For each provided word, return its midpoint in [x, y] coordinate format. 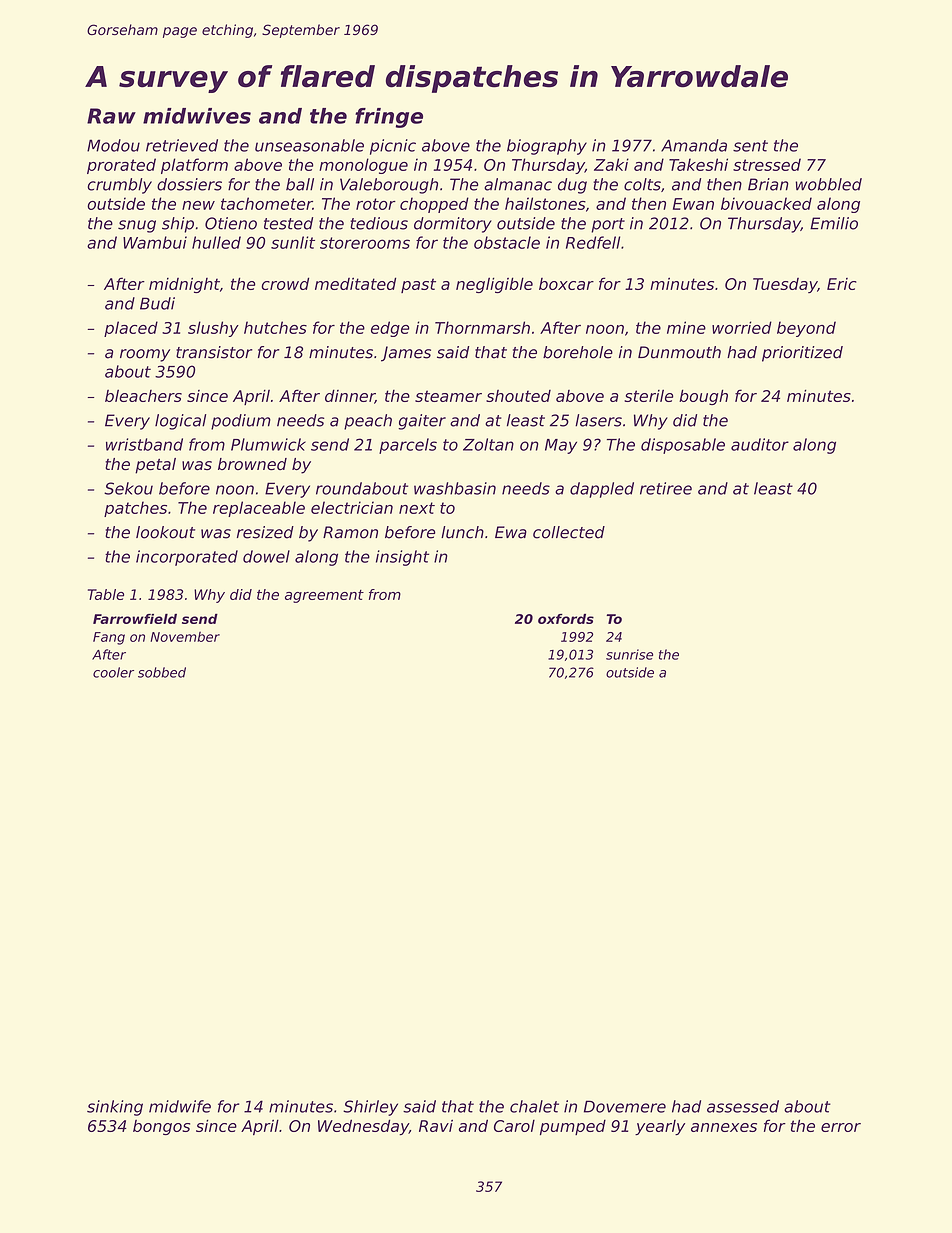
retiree [666, 488]
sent [750, 146]
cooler [113, 672]
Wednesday [363, 1127]
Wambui [155, 242]
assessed [743, 1106]
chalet [534, 1106]
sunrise [629, 654]
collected [569, 532]
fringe [389, 118]
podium [241, 422]
